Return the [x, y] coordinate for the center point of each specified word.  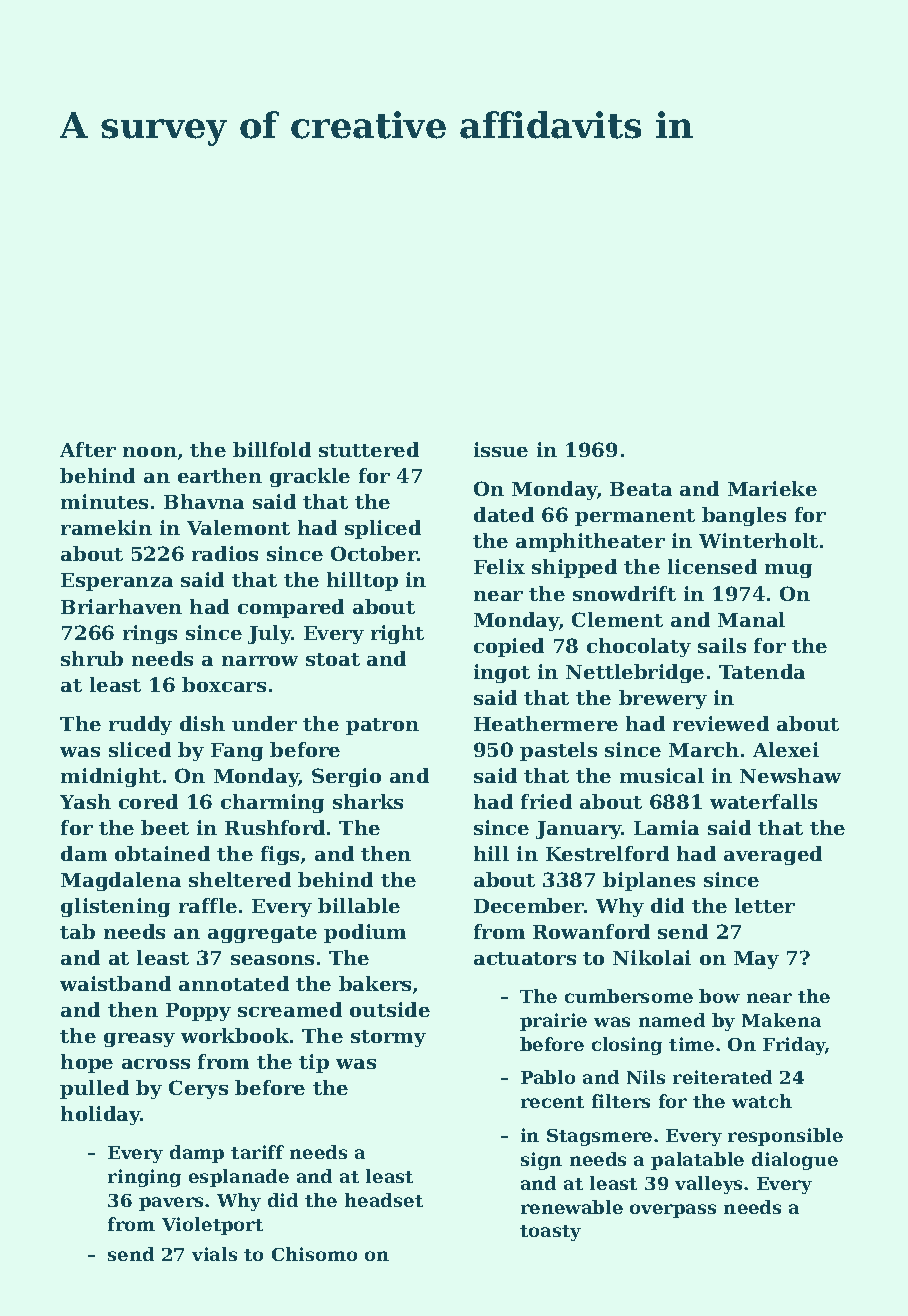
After [88, 449]
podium [365, 933]
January [579, 830]
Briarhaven [121, 606]
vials [214, 1254]
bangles [744, 516]
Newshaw [790, 775]
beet [165, 827]
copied [509, 647]
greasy [139, 1040]
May [756, 960]
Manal [751, 619]
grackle [310, 477]
